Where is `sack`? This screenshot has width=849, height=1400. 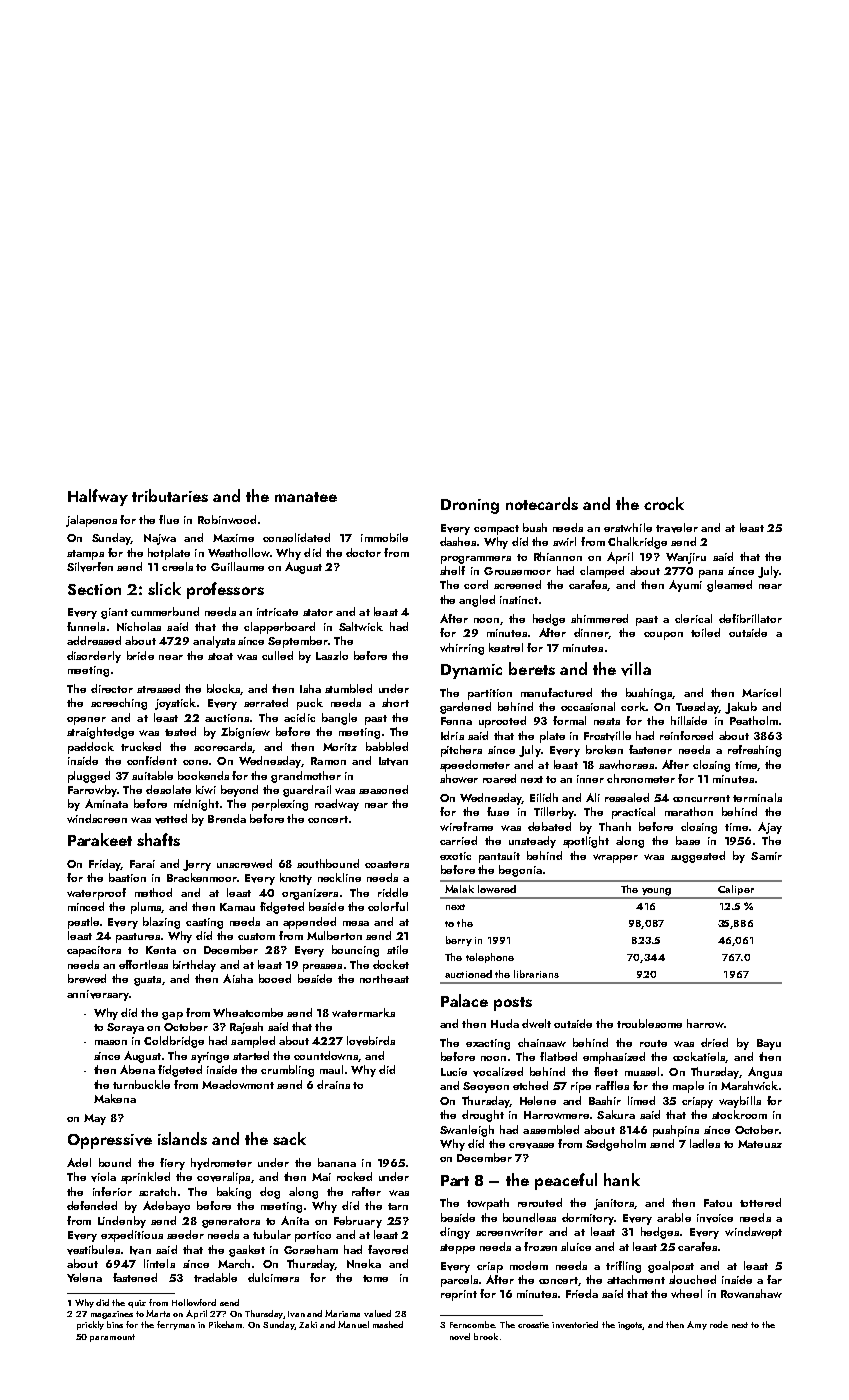 sack is located at coordinates (289, 1138).
